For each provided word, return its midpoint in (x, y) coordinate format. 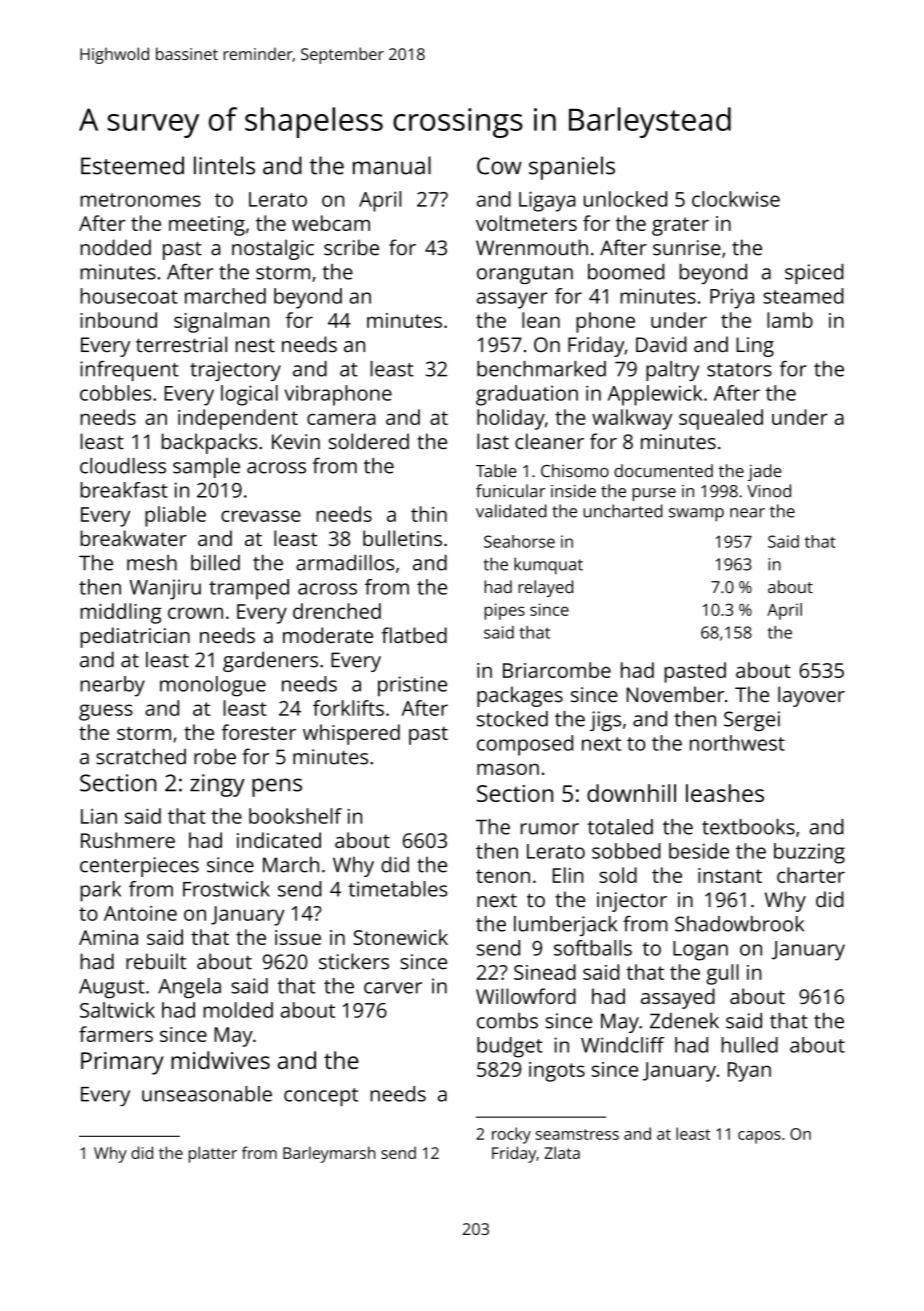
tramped (249, 589)
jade (765, 472)
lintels (224, 165)
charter (811, 875)
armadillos (345, 563)
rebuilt (156, 961)
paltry (672, 371)
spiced (814, 274)
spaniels (572, 168)
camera (341, 419)
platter (213, 1154)
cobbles (115, 393)
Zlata (562, 1152)
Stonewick (400, 937)
